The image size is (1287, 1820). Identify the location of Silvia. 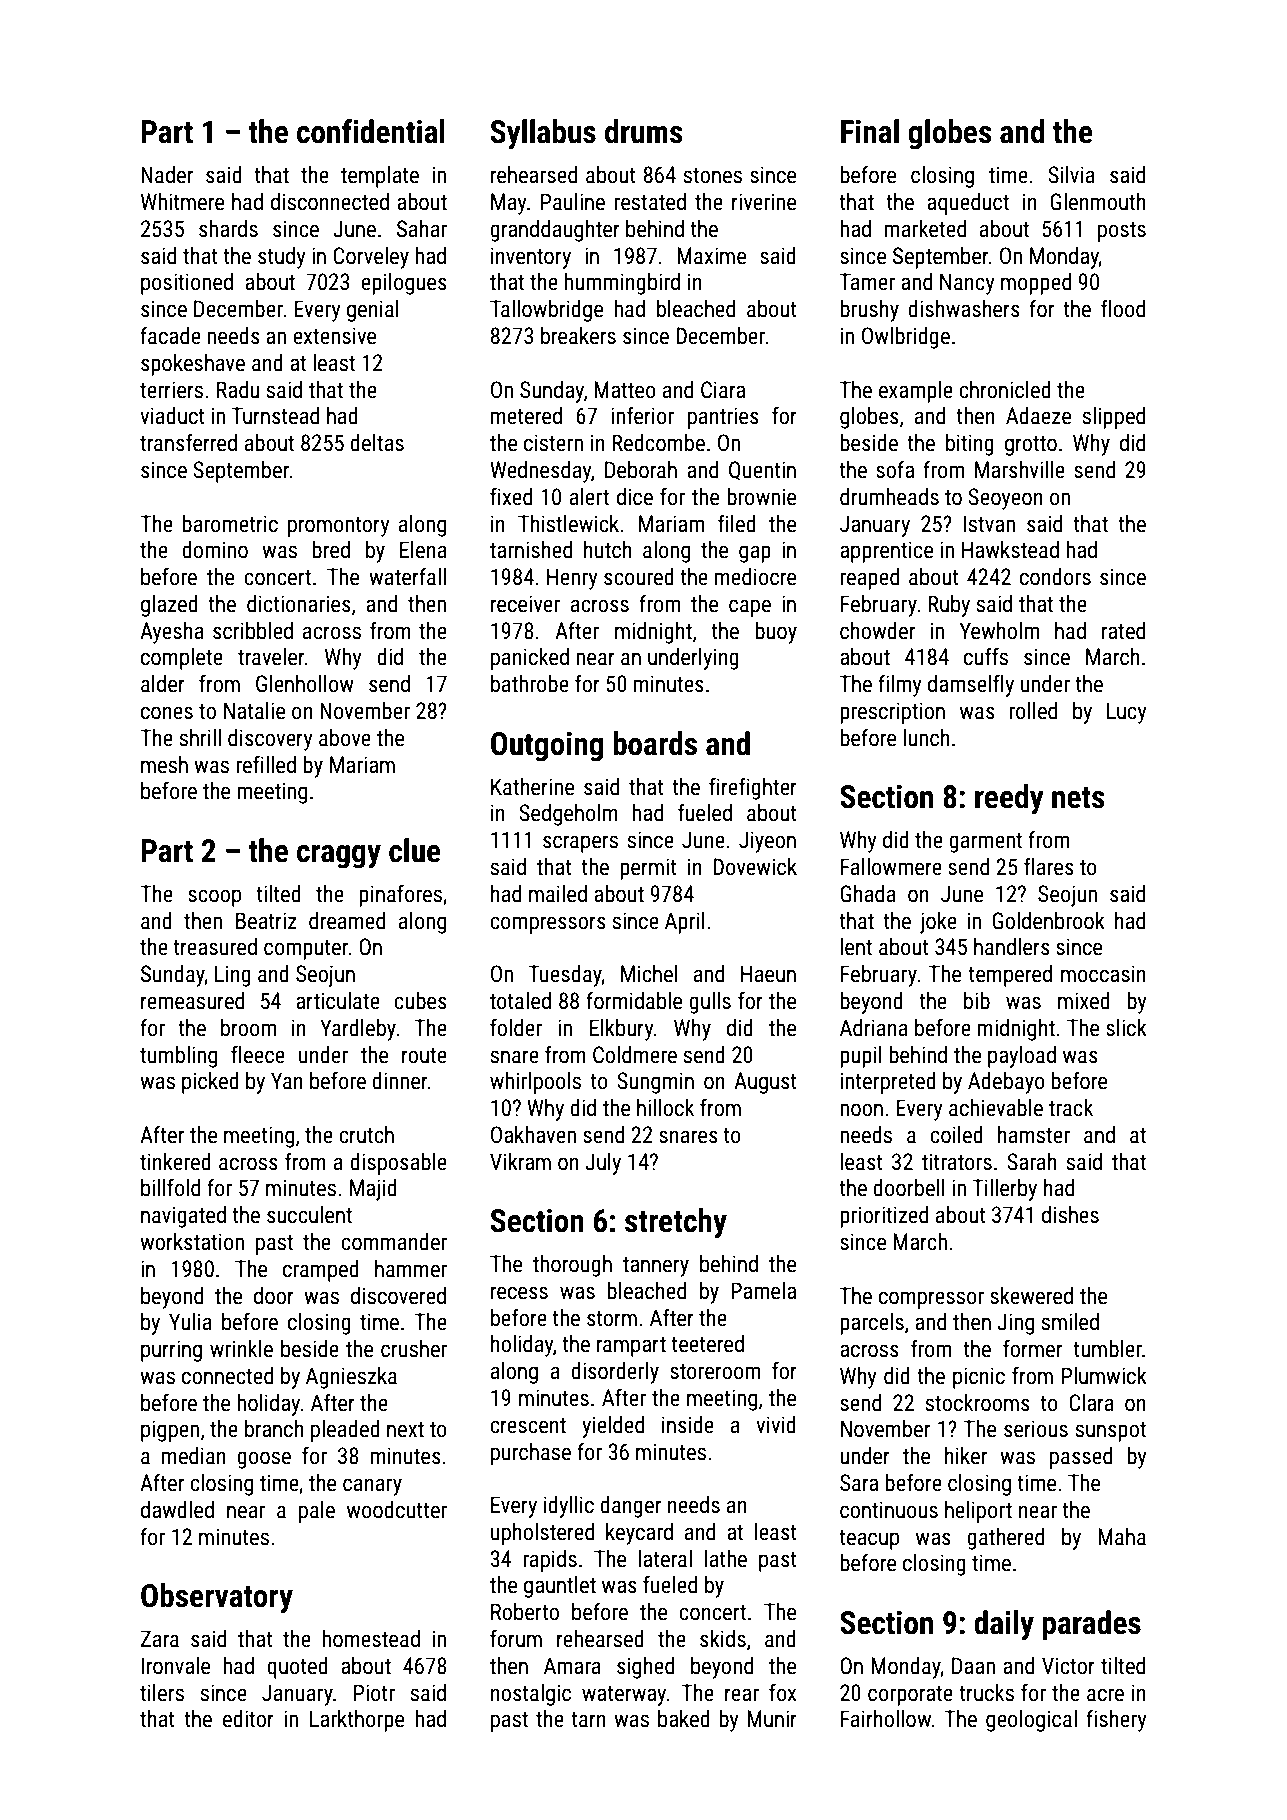
(1071, 175).
